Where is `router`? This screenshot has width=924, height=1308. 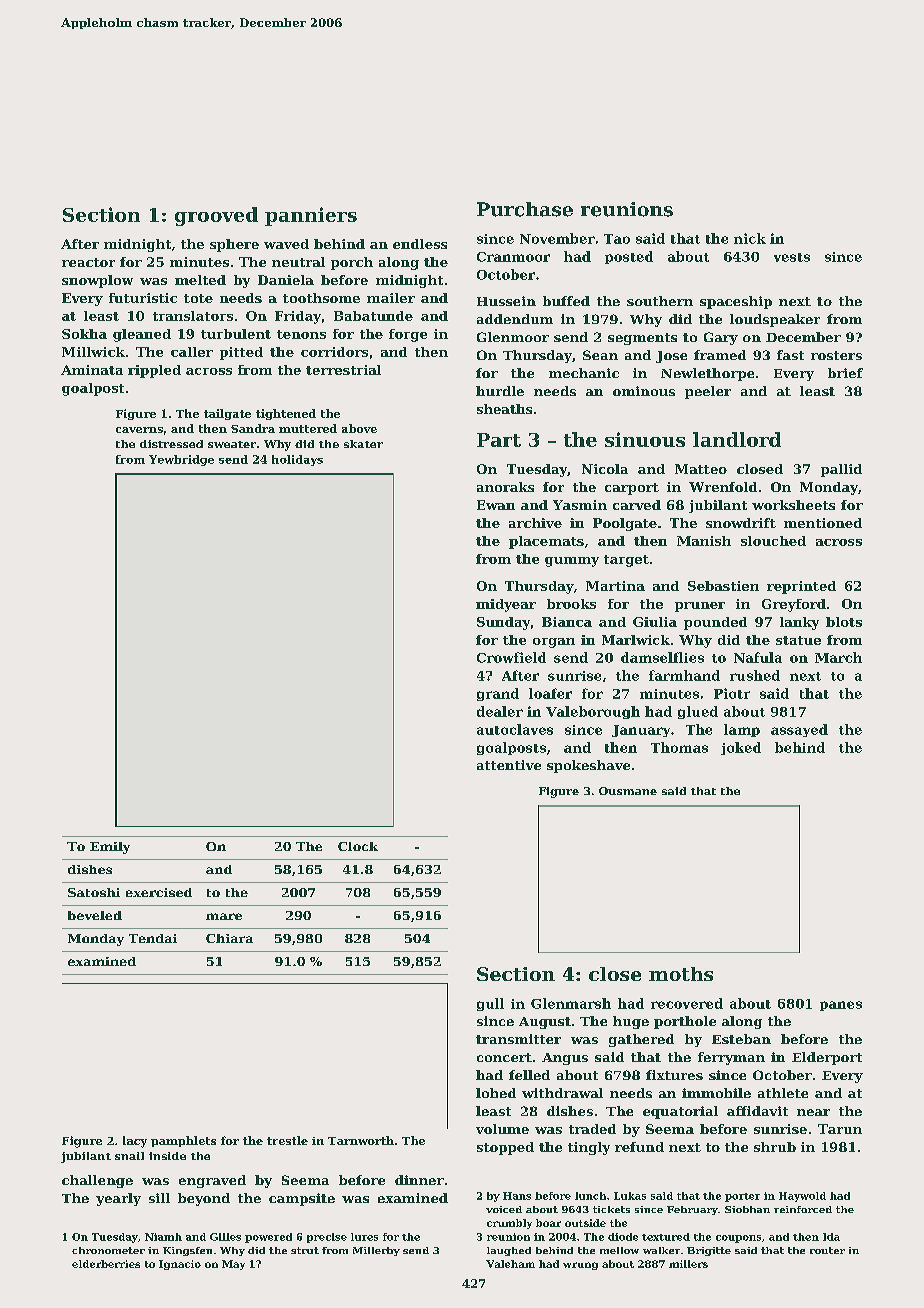
router is located at coordinates (827, 1250).
